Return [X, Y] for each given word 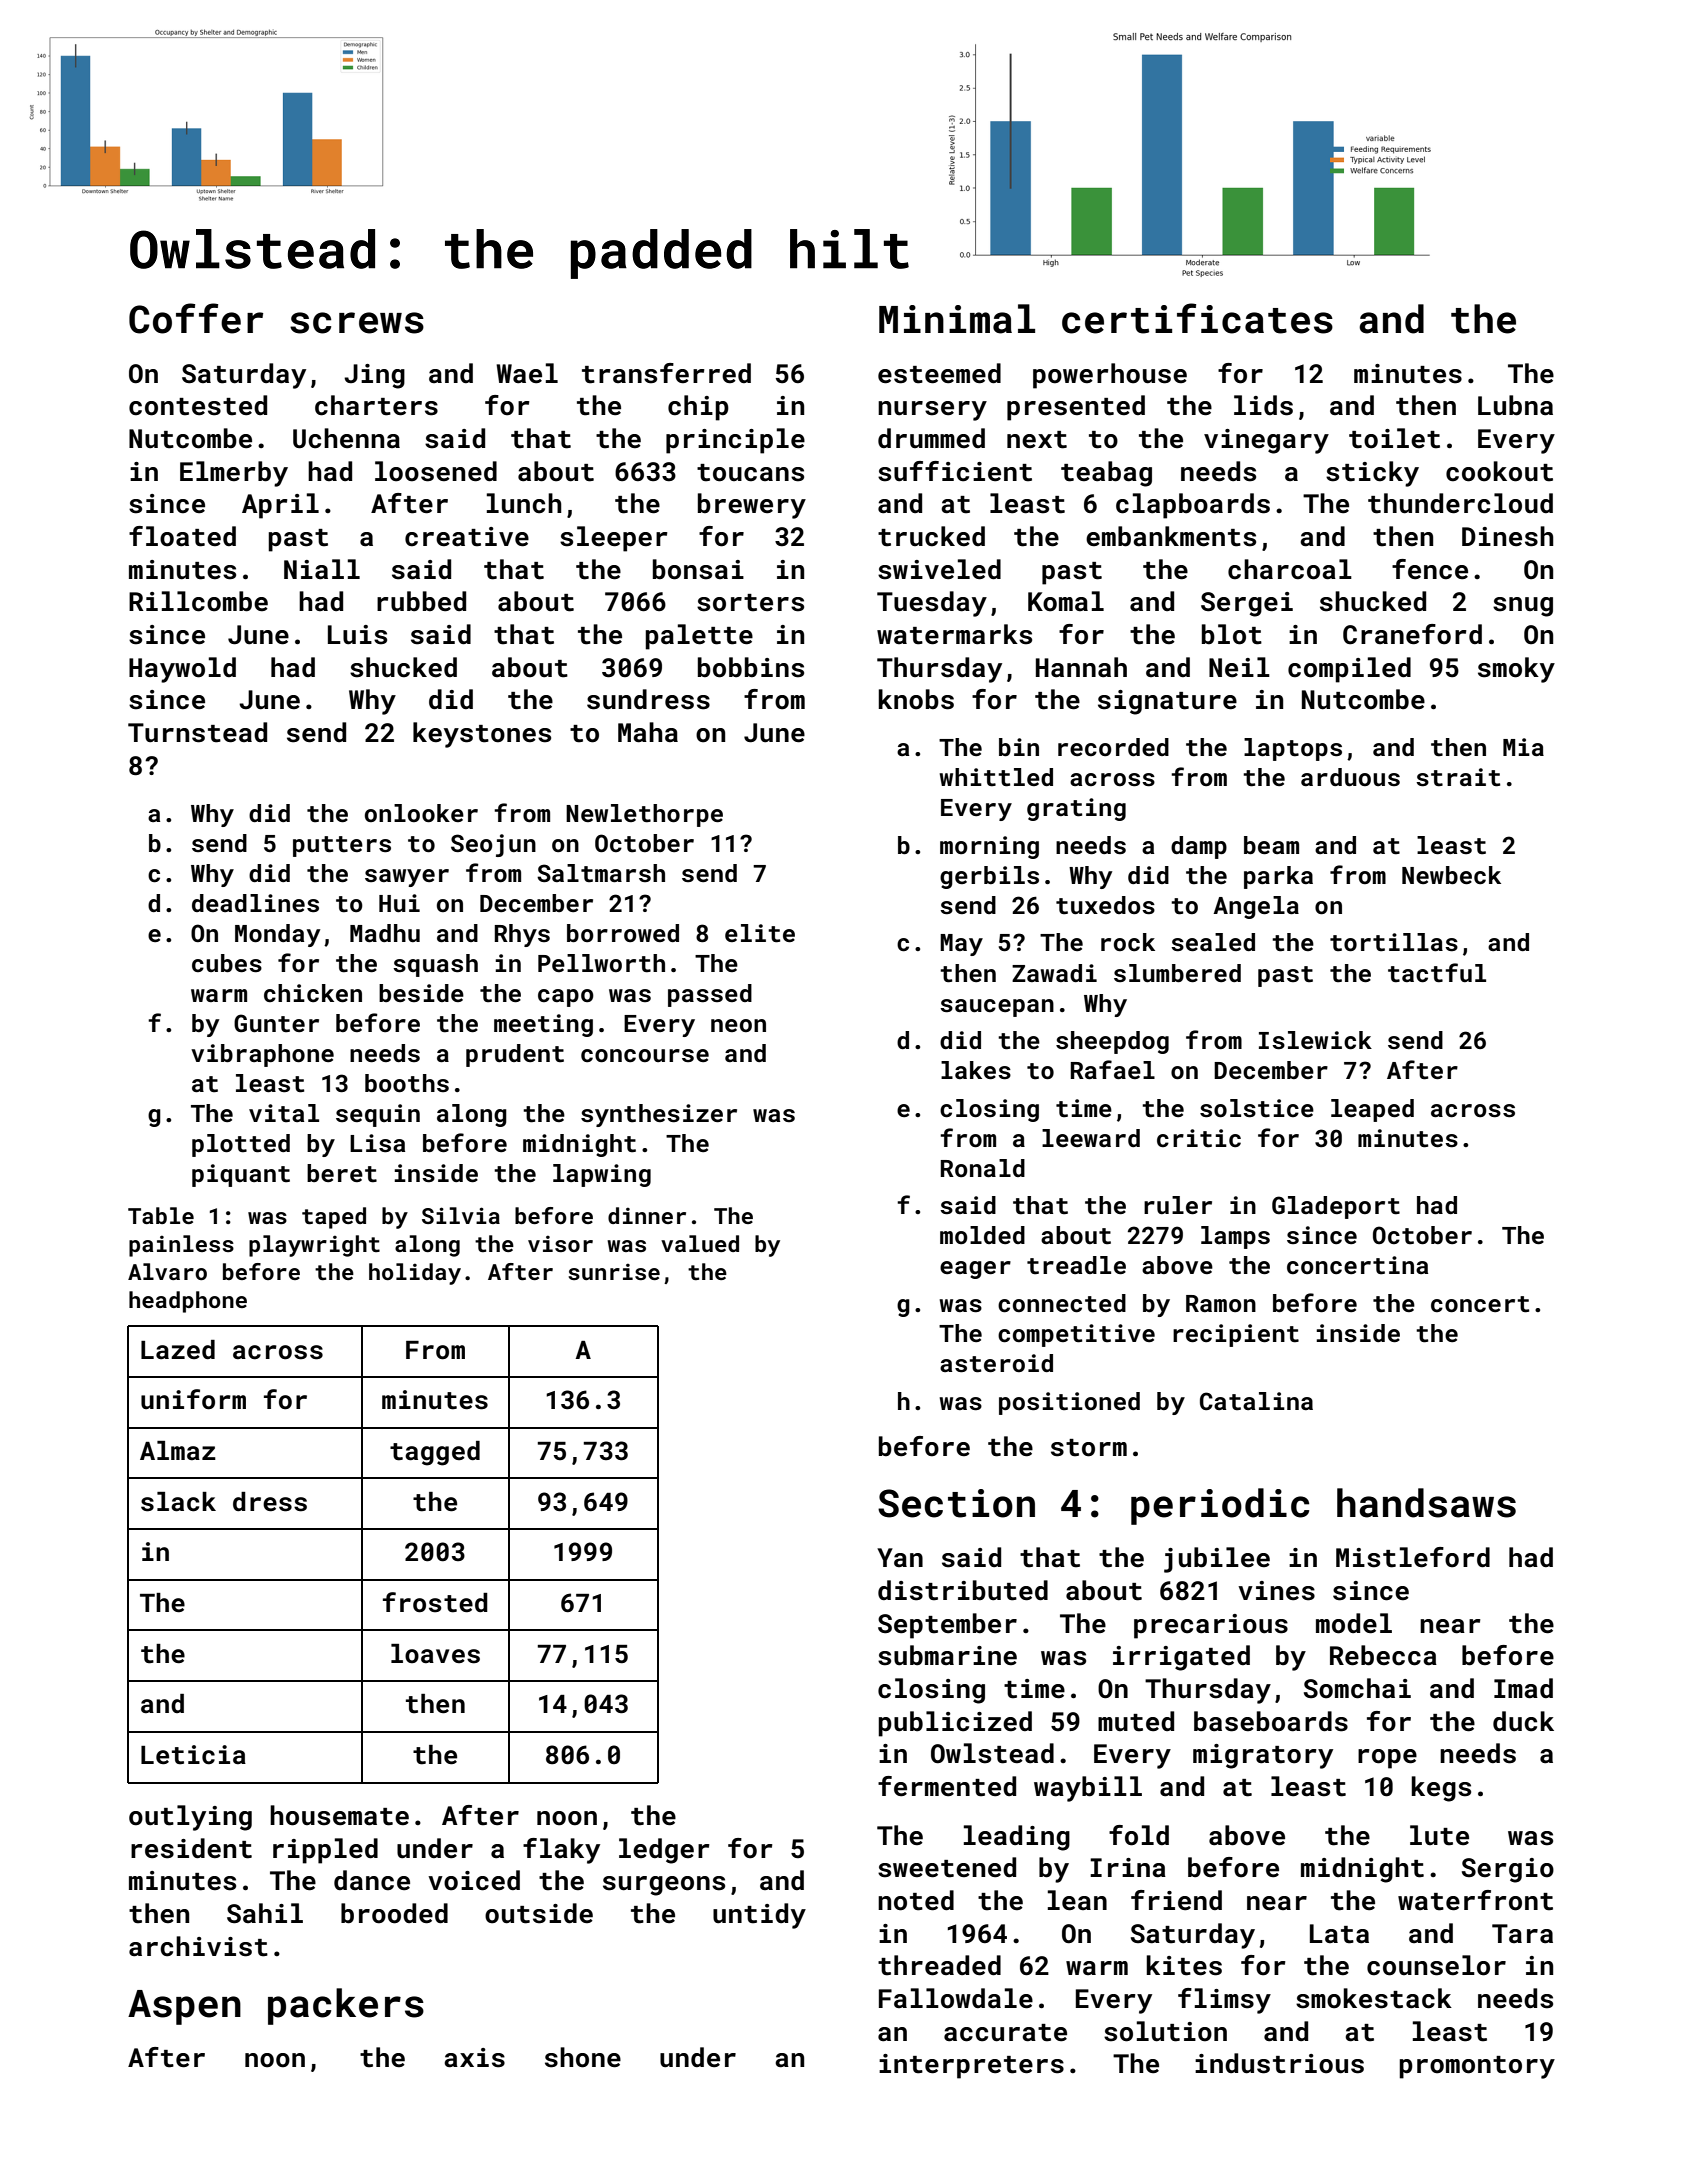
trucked [931, 536]
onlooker [421, 813]
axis [474, 2058]
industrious [1279, 2063]
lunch [524, 503]
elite [760, 933]
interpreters [971, 2066]
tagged [435, 1453]
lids [1263, 405]
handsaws [1426, 1503]
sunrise [614, 1271]
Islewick [1315, 1040]
